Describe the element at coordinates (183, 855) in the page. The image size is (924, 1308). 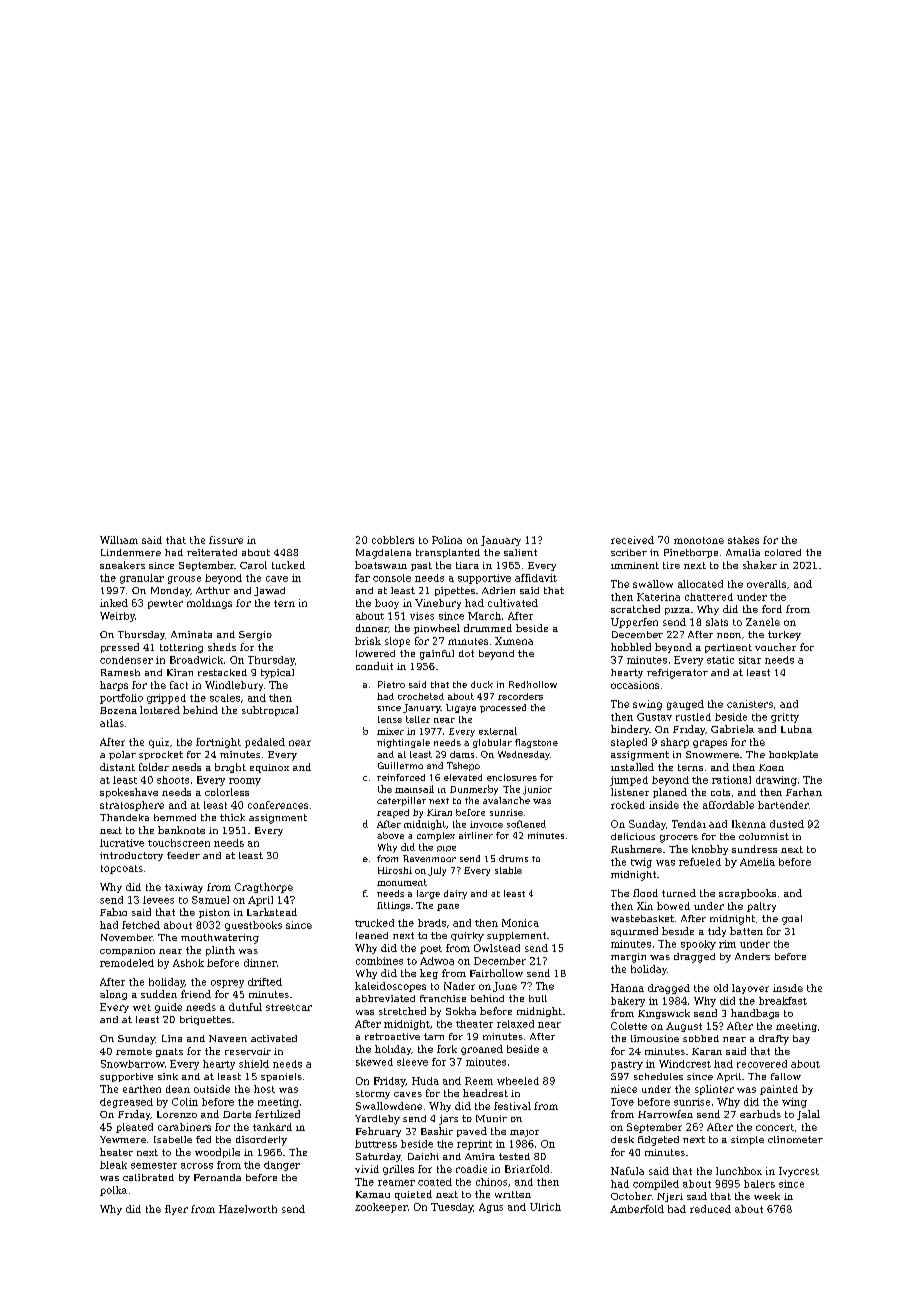
I see `feeder` at that location.
